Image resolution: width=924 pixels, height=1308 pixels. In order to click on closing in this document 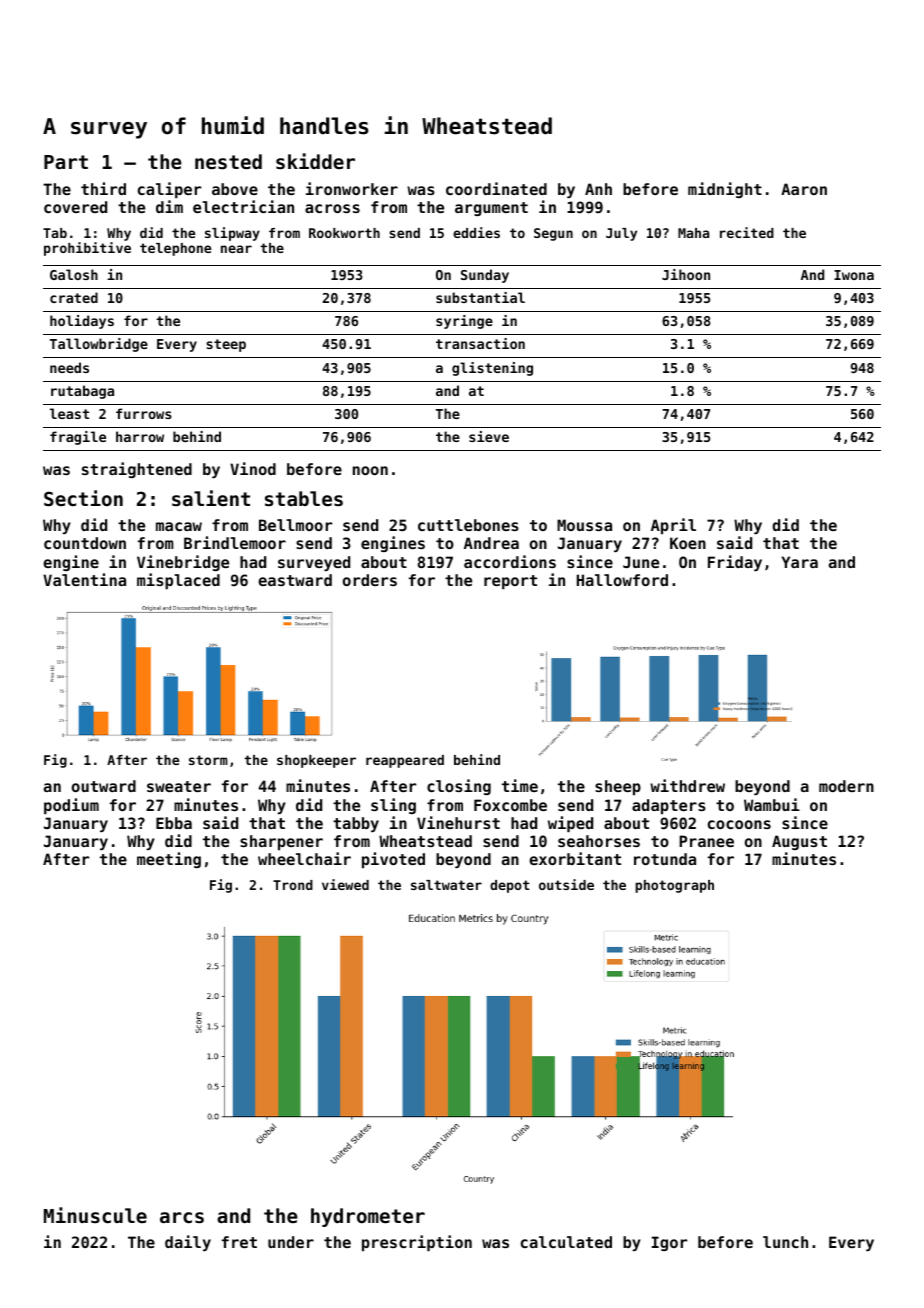, I will do `click(459, 787)`.
